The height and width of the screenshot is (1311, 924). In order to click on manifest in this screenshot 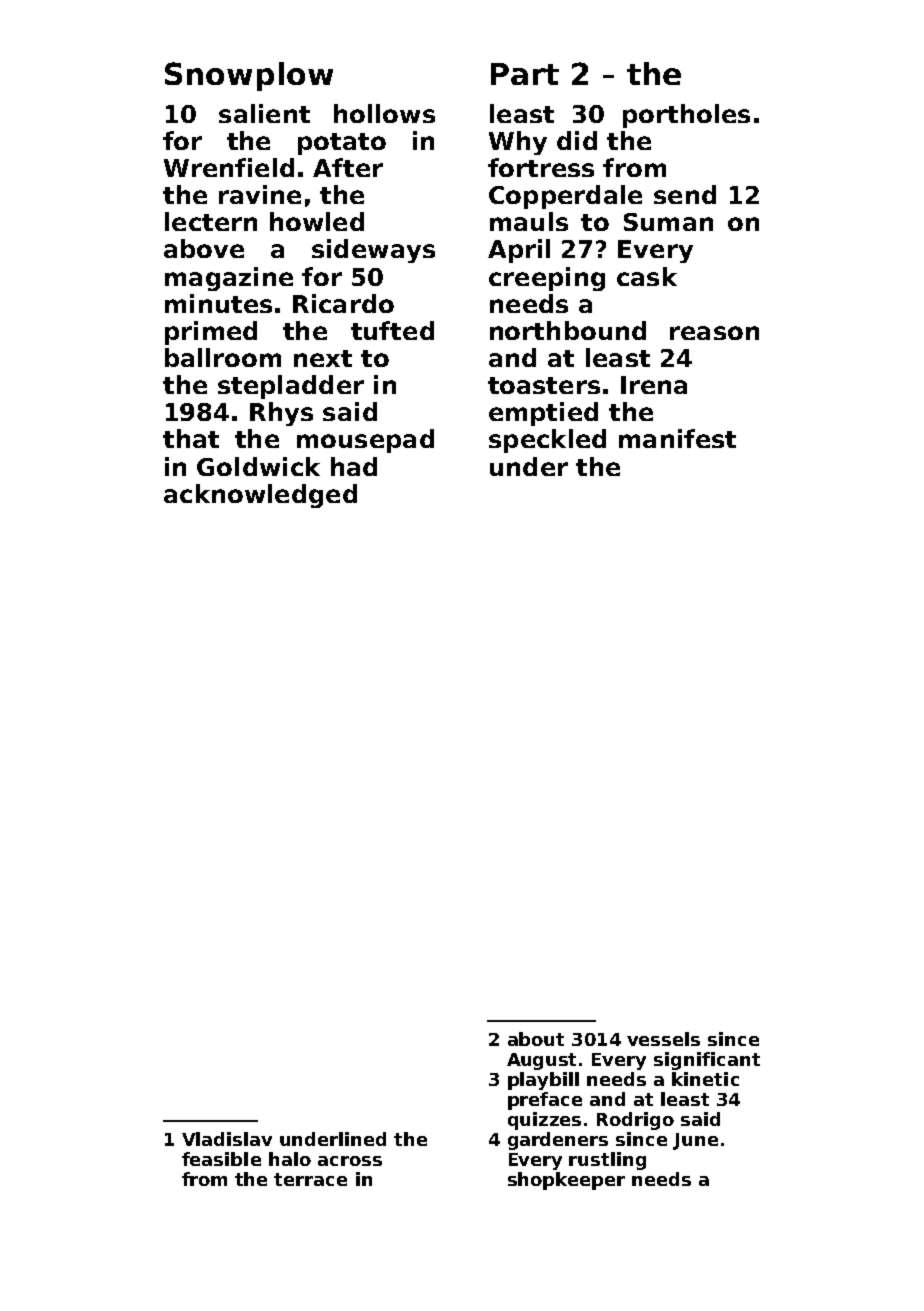, I will do `click(677, 438)`.
